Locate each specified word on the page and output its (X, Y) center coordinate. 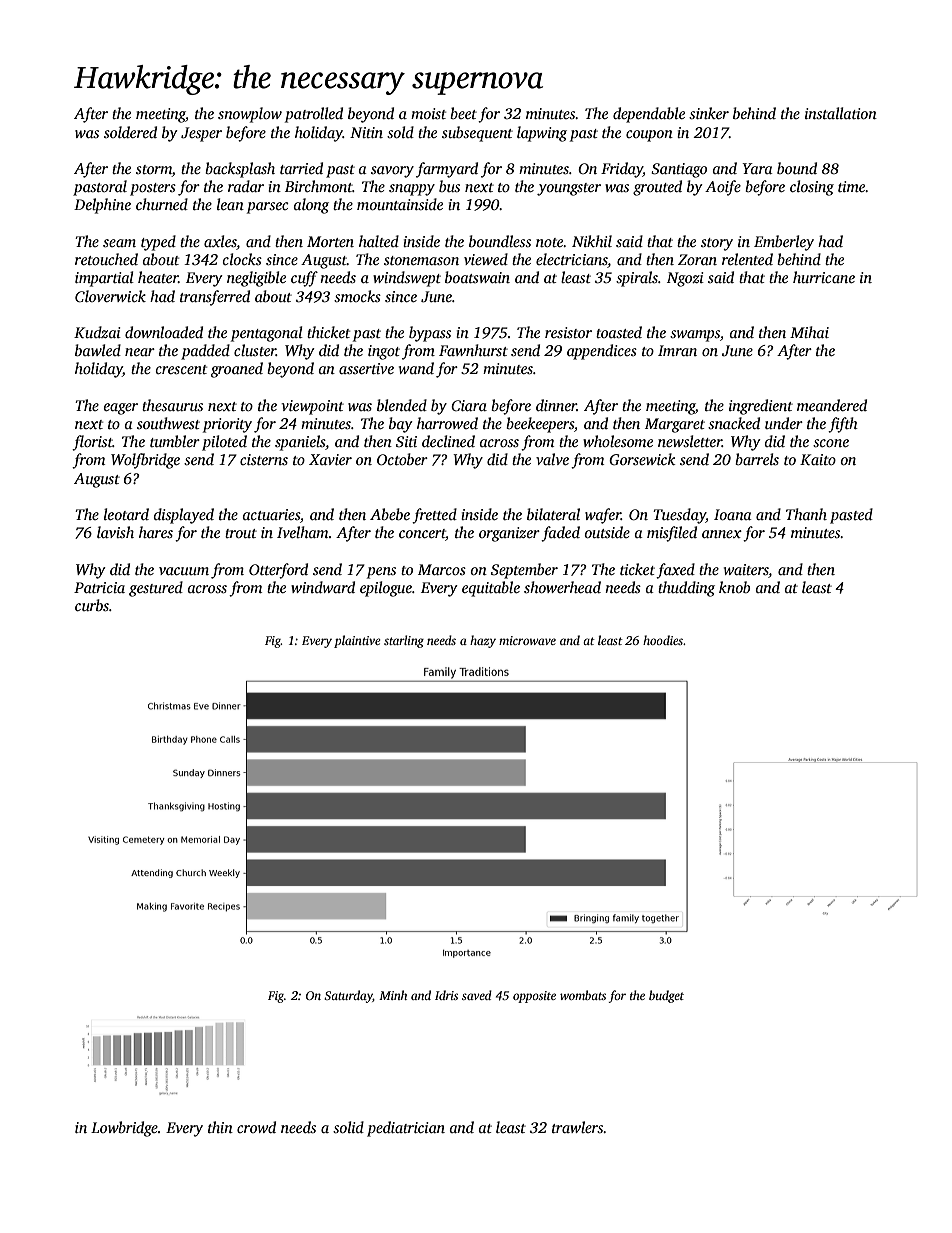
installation (841, 113)
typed (158, 243)
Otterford (278, 571)
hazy (483, 641)
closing (812, 188)
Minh (393, 995)
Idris (446, 995)
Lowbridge (124, 1129)
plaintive (357, 641)
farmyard (447, 170)
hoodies (663, 640)
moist (428, 113)
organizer (509, 534)
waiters (746, 569)
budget (666, 996)
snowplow (250, 115)
